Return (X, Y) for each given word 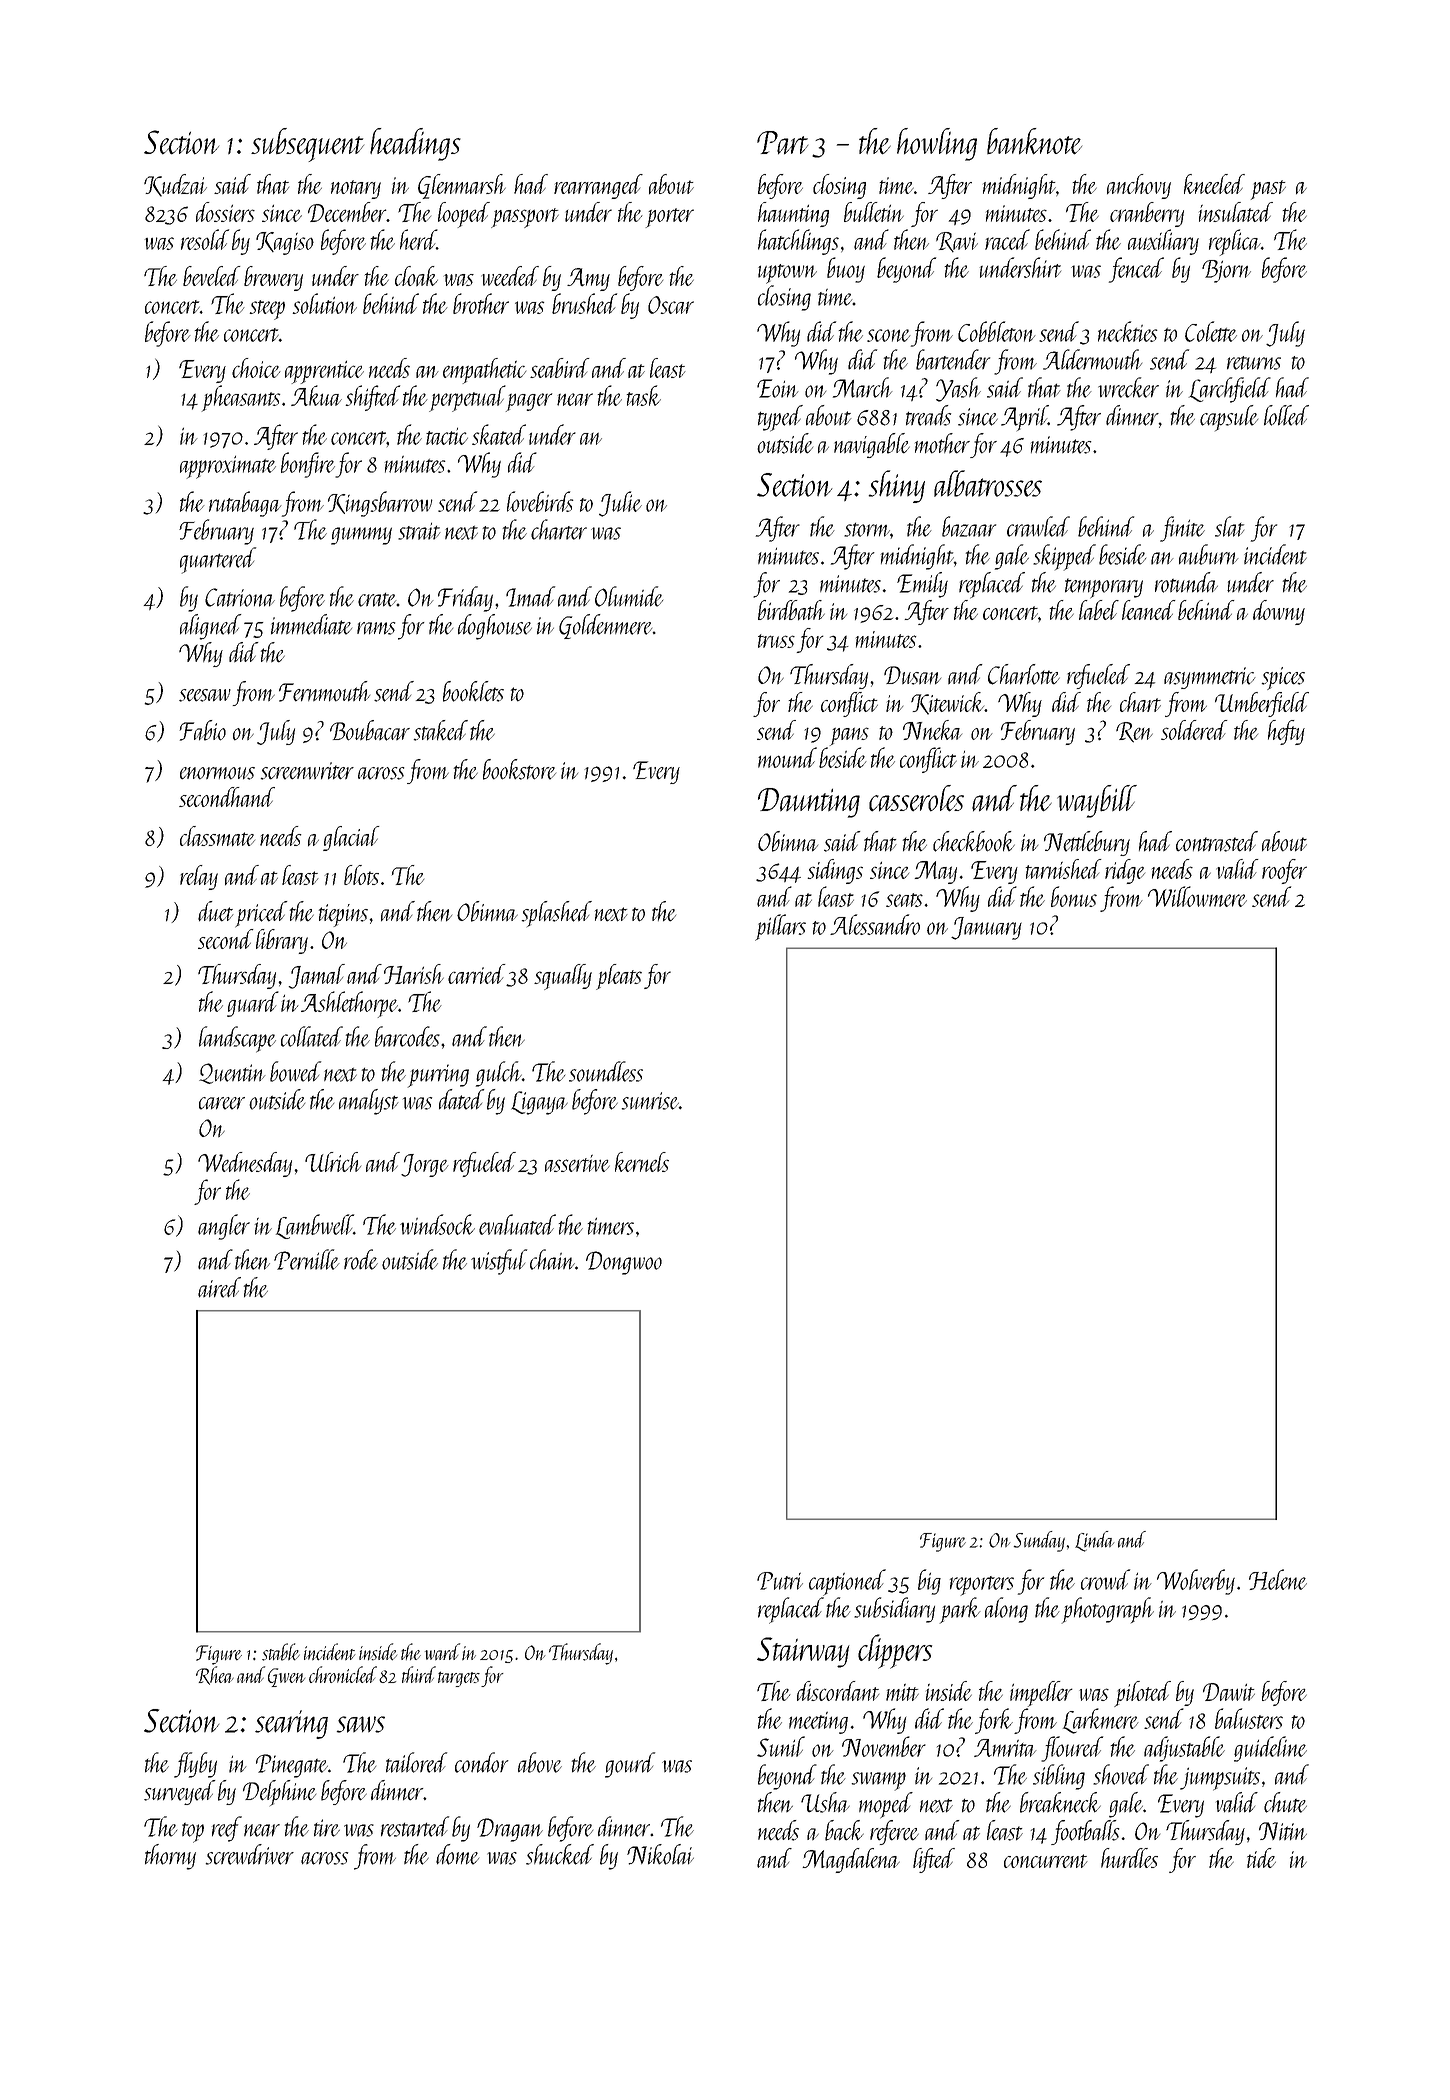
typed (780, 418)
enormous (217, 773)
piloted (1142, 1694)
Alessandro (875, 924)
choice (256, 368)
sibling (1059, 1777)
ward (442, 1651)
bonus (1074, 896)
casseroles (916, 798)
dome (457, 1854)
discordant (838, 1691)
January (986, 928)
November (884, 1746)
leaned (1148, 610)
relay (199, 877)
